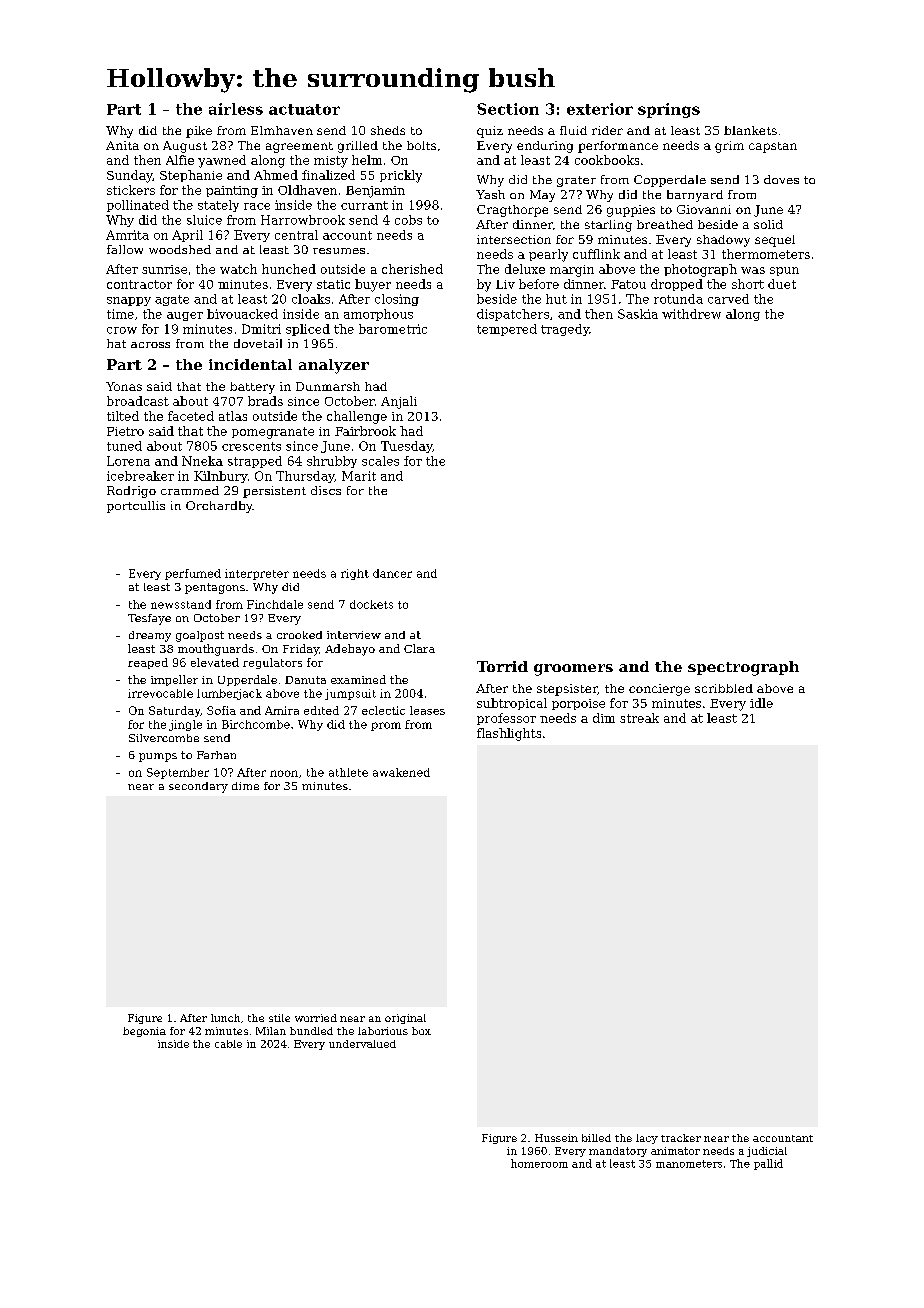  Describe the element at coordinates (401, 772) in the screenshot. I see `awakened` at that location.
